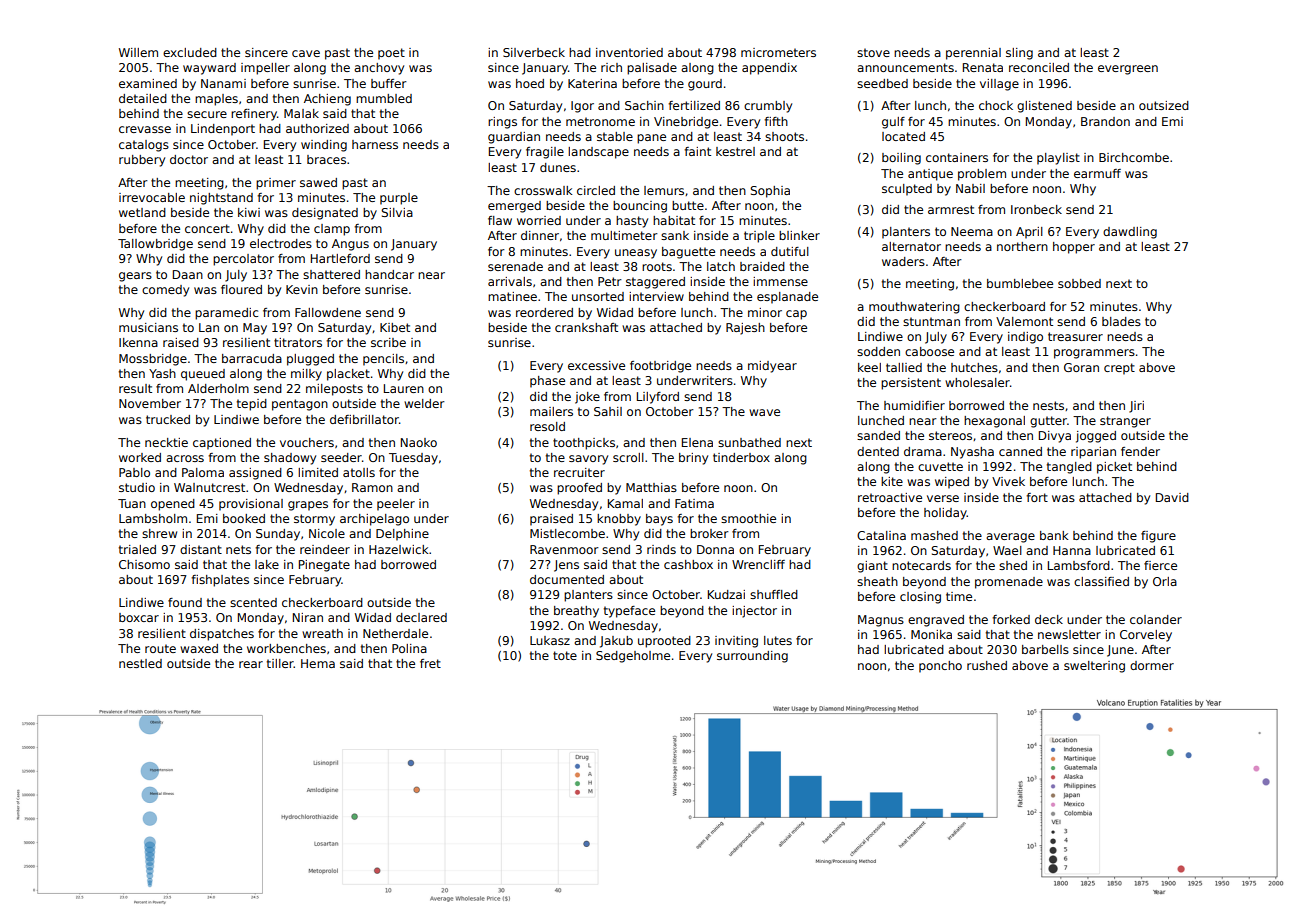 This screenshot has width=1308, height=924. I want to click on fragile, so click(545, 153).
